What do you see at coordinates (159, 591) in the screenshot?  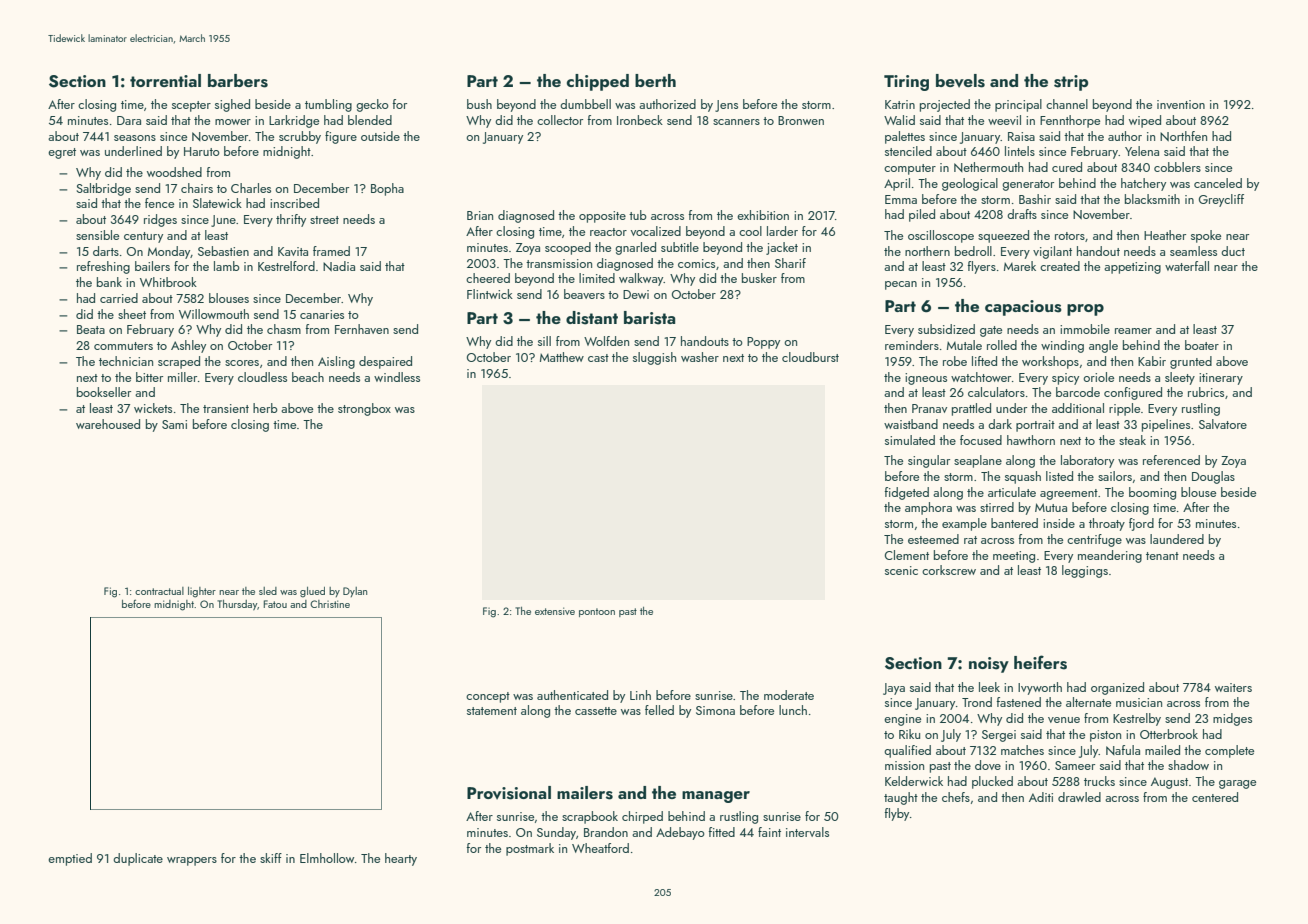 I see `contractual` at bounding box center [159, 591].
